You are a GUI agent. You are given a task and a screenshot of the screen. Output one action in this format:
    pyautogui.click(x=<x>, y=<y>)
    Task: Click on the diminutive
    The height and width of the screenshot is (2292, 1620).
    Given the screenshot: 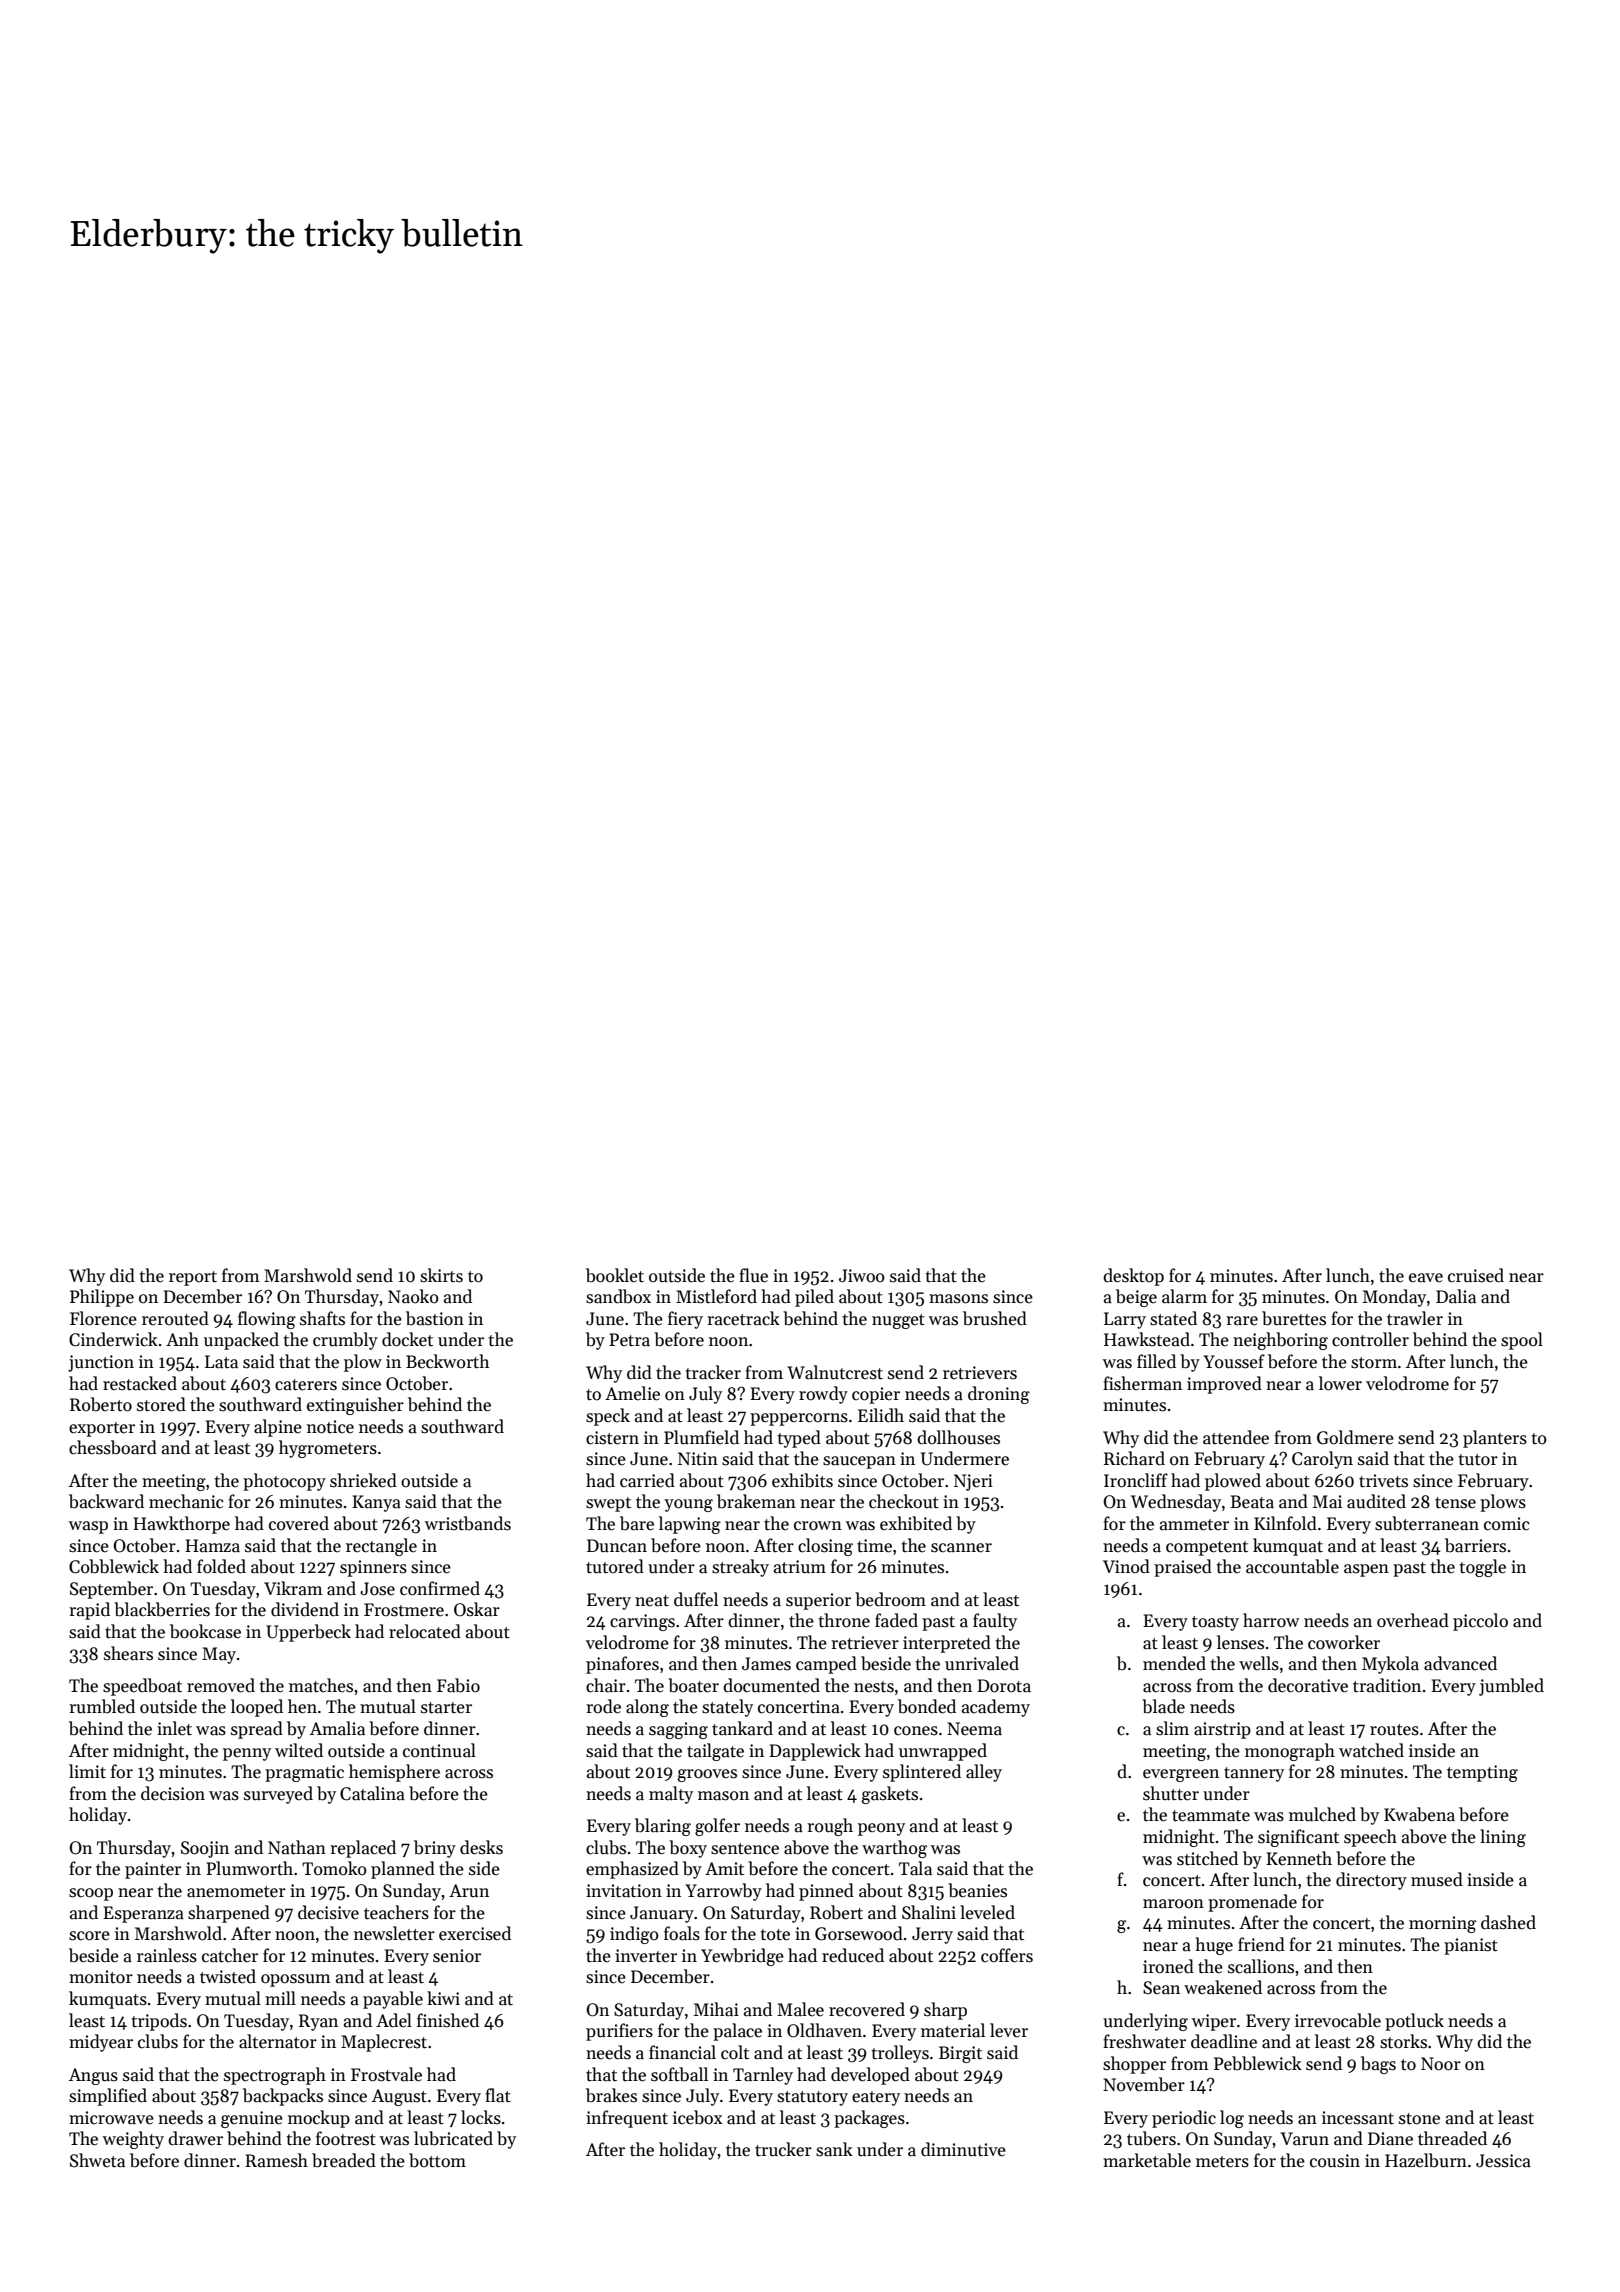 What is the action you would take?
    pyautogui.click(x=963, y=2149)
